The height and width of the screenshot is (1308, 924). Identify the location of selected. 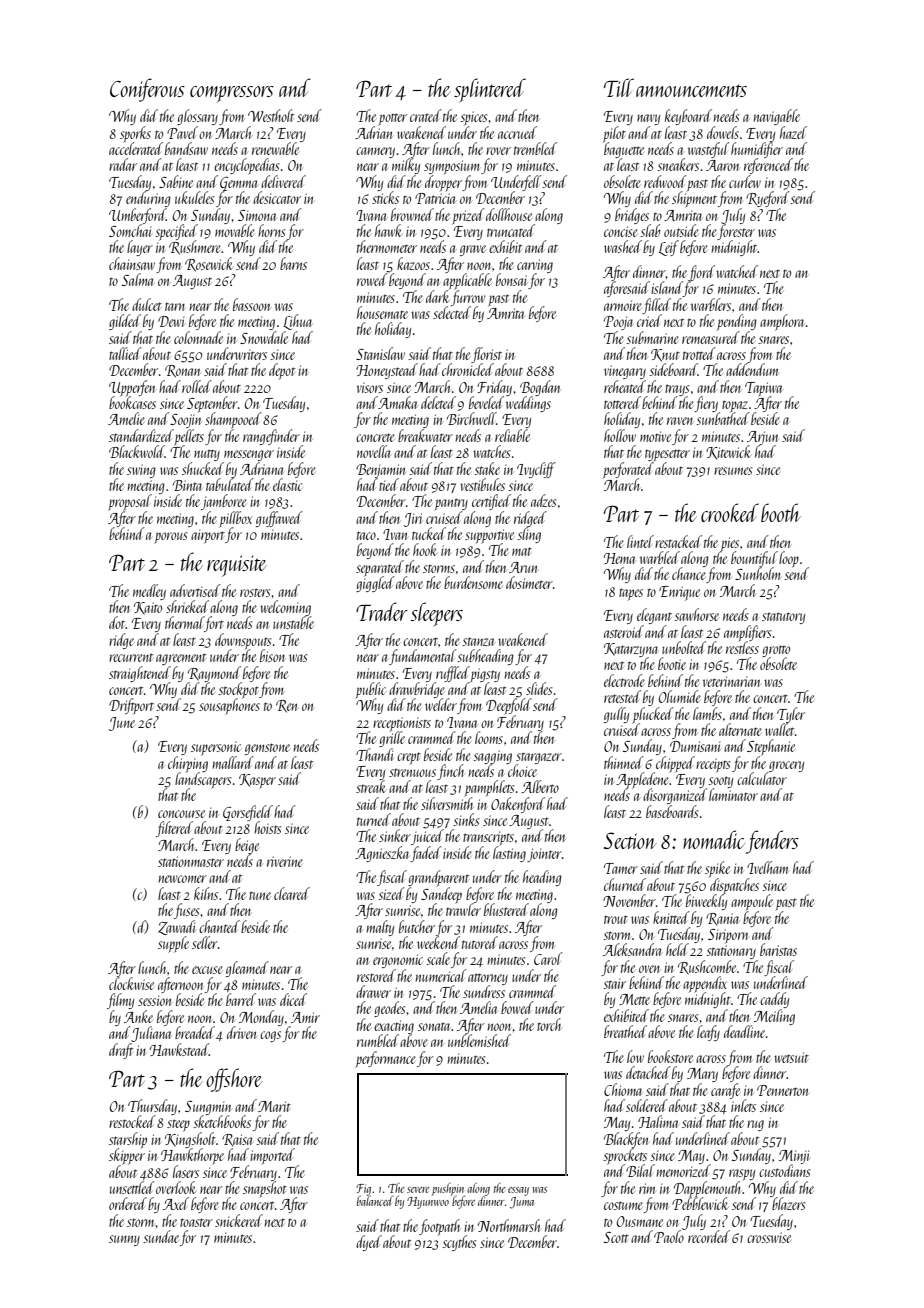
(452, 312).
